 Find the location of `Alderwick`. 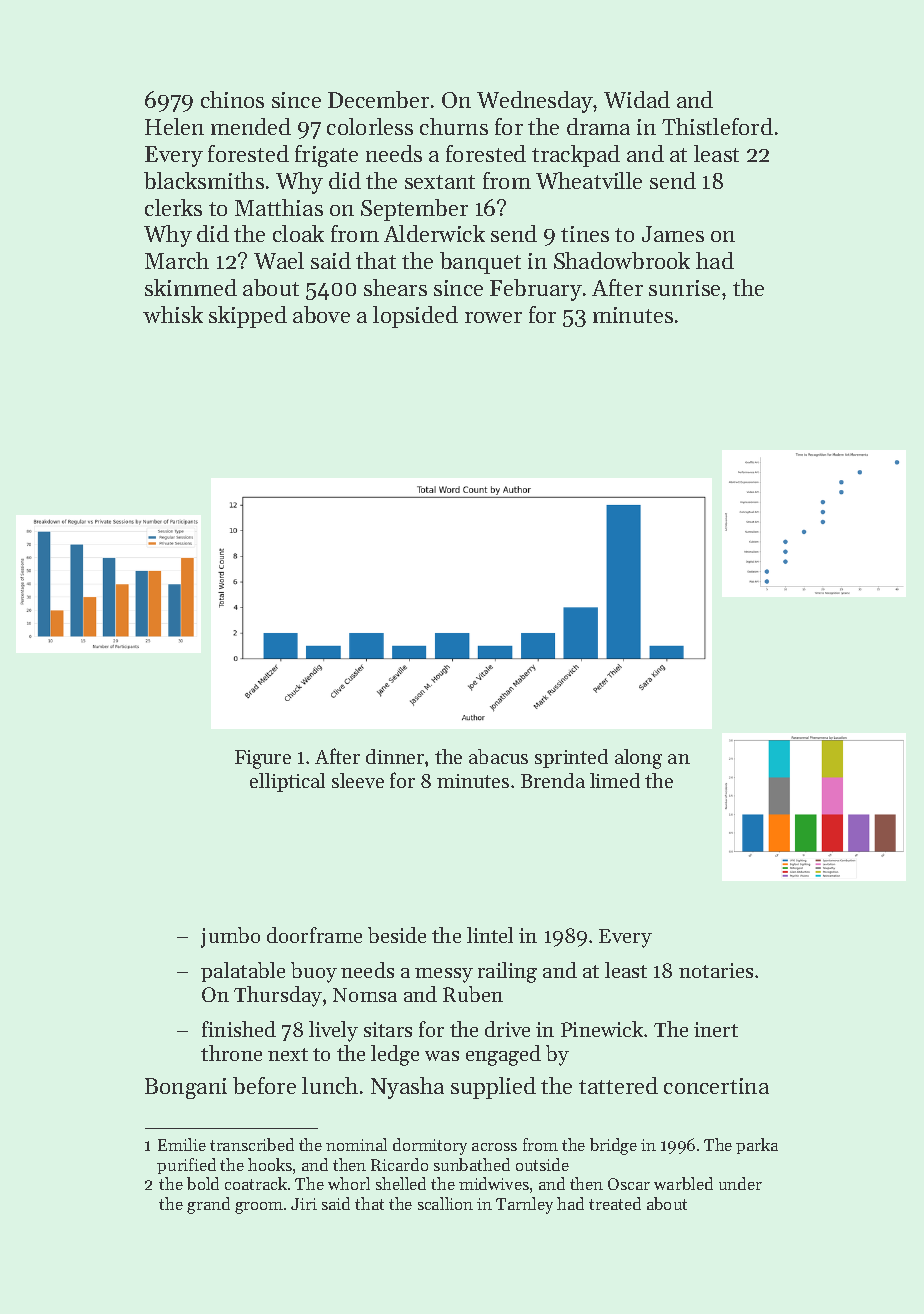

Alderwick is located at coordinates (434, 233).
